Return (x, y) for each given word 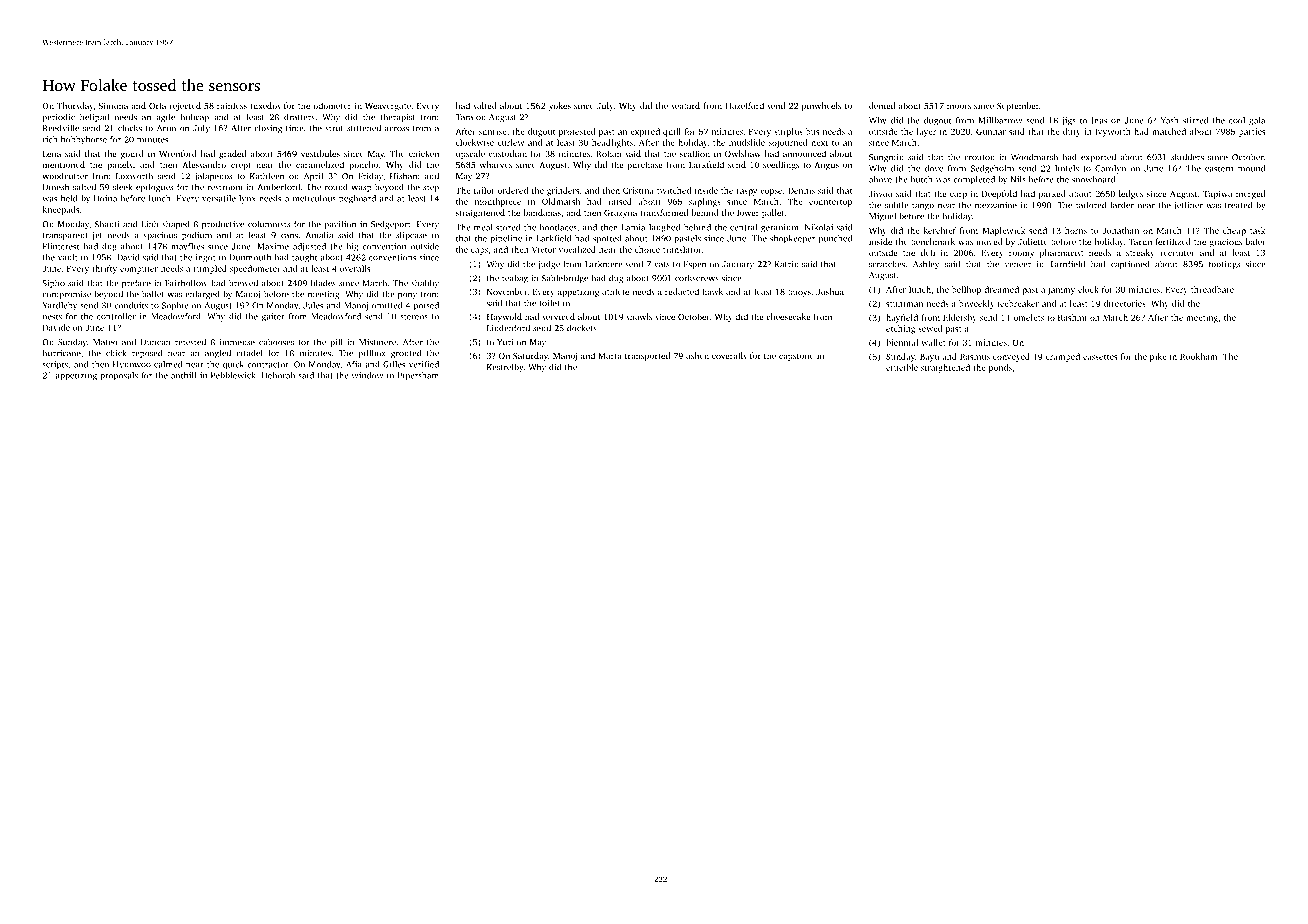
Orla (157, 105)
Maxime (273, 246)
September (1018, 106)
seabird (685, 105)
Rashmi (1072, 317)
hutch (922, 179)
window (367, 375)
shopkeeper (792, 239)
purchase (644, 165)
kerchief (940, 230)
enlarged (202, 295)
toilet (549, 303)
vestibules (320, 153)
